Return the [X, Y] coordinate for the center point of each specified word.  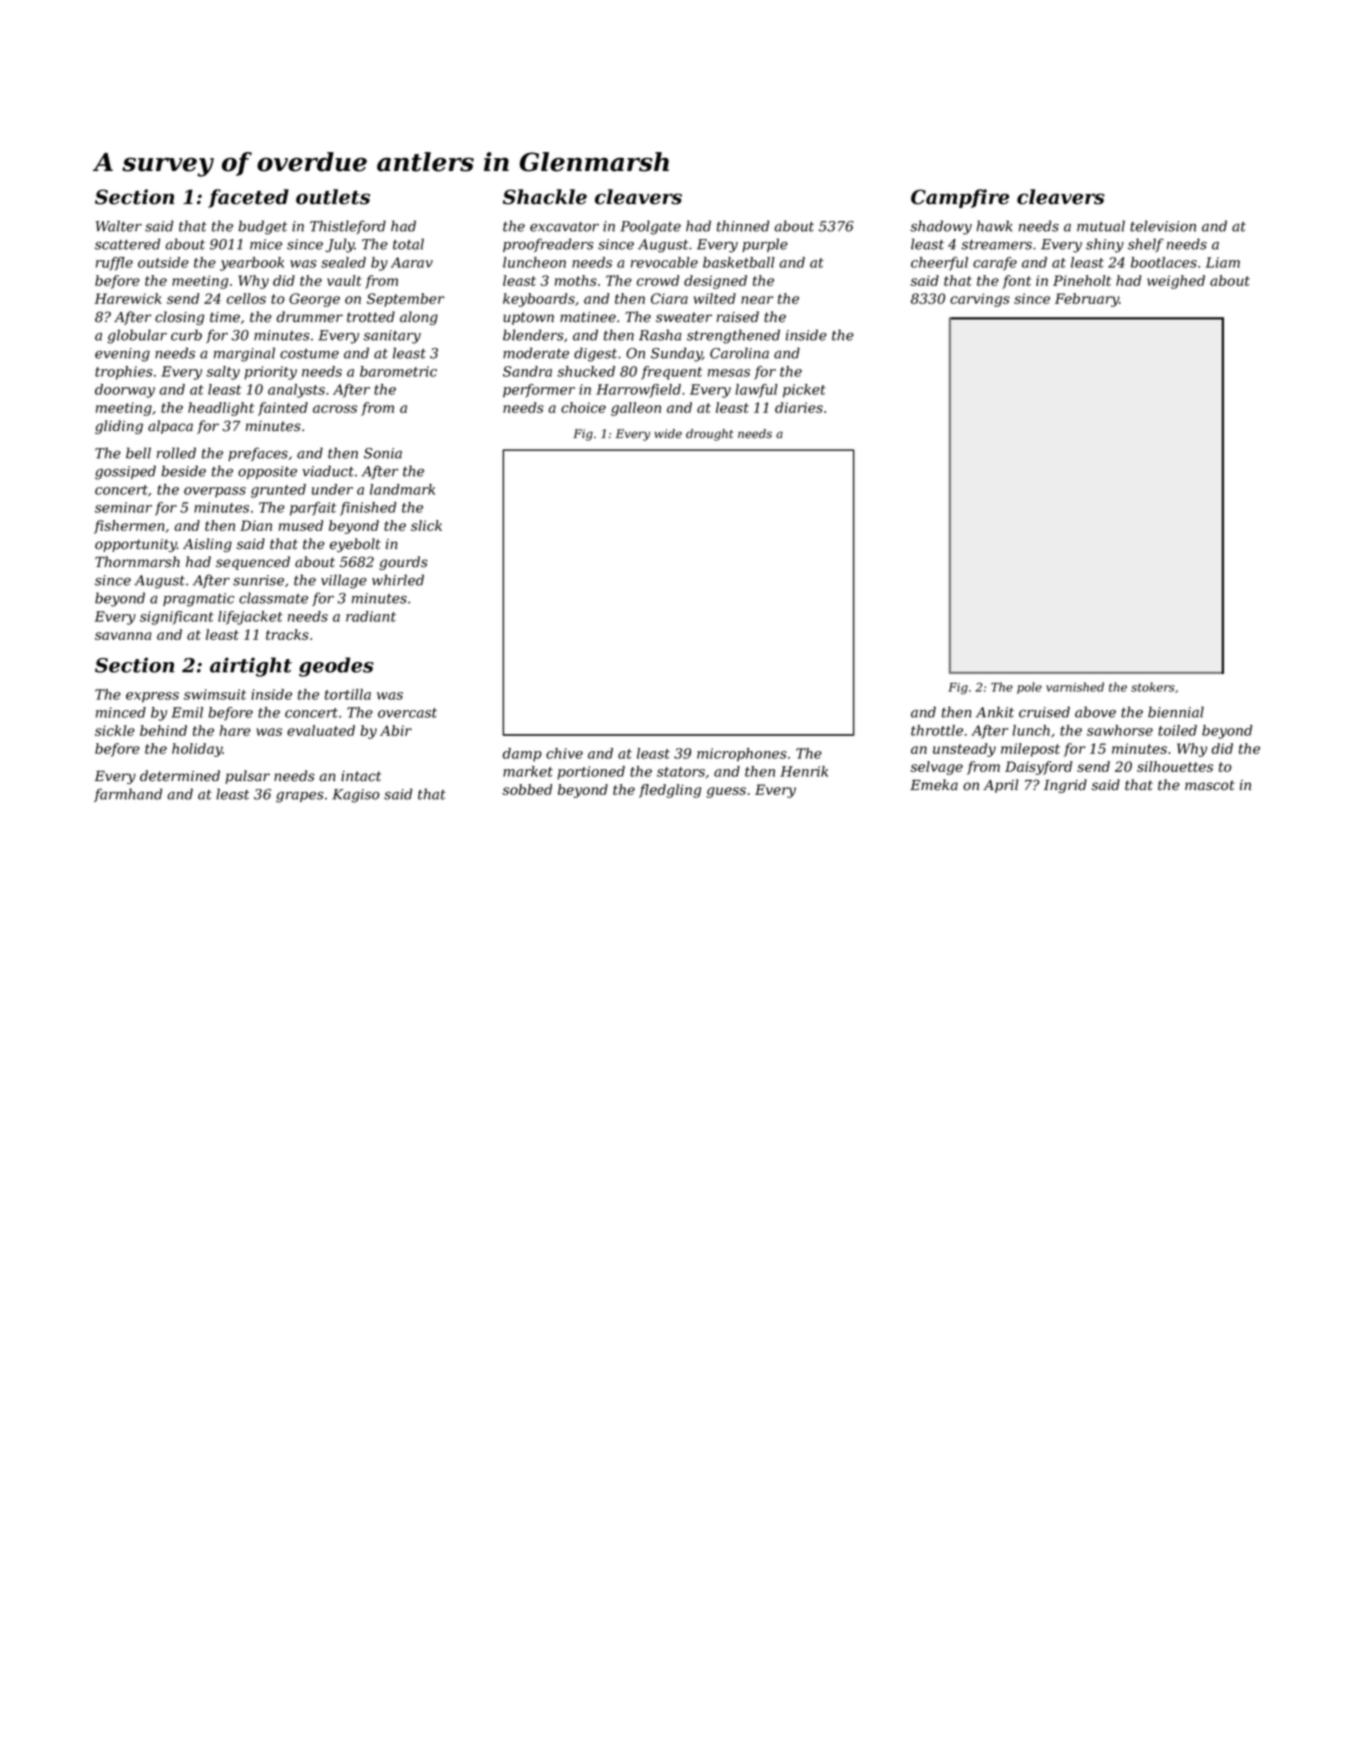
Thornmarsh [137, 562]
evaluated [321, 730]
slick [426, 525]
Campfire [960, 198]
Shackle [545, 197]
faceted [248, 198]
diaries [799, 407]
